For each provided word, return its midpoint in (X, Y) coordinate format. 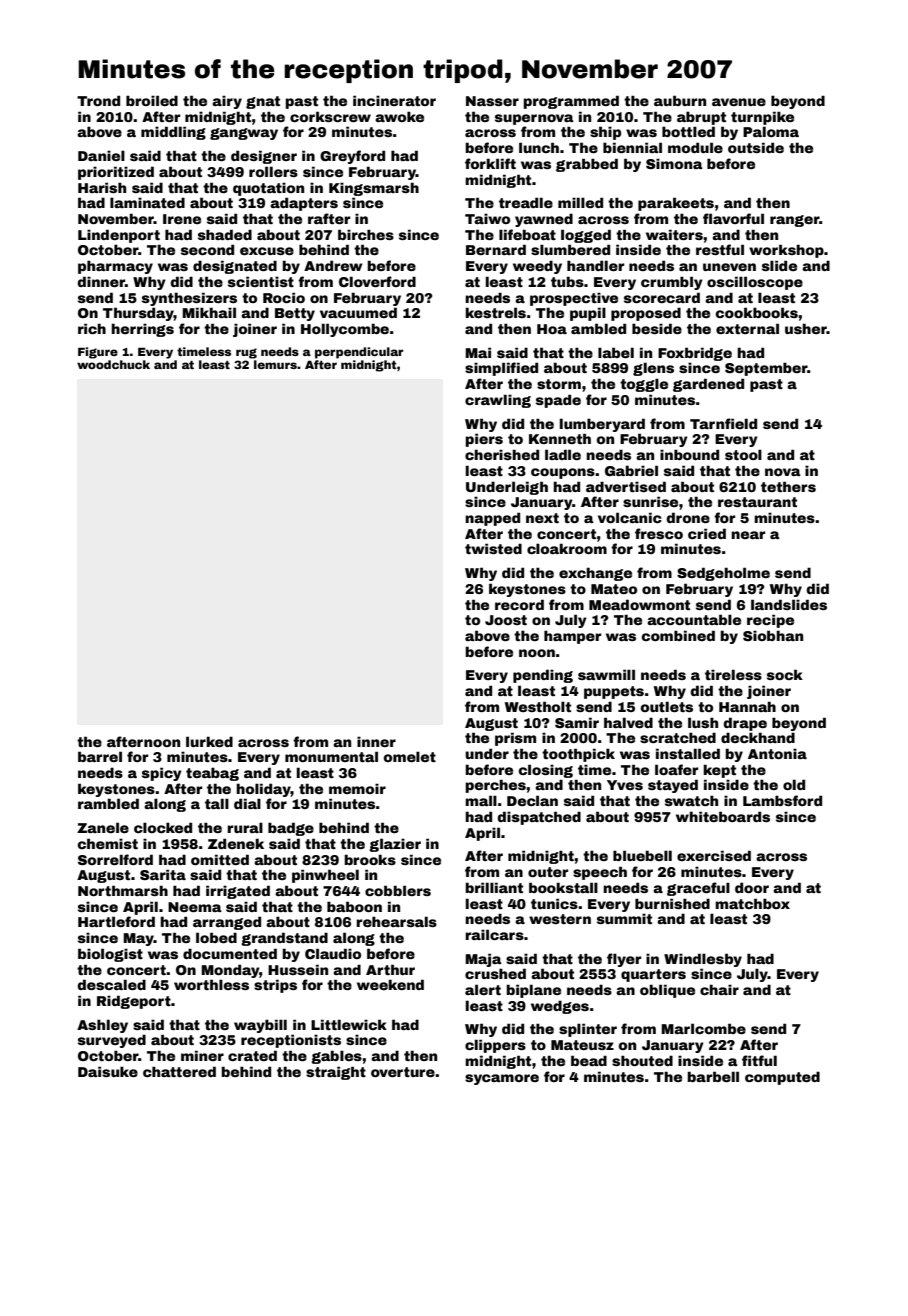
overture (403, 1072)
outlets (667, 706)
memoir (357, 788)
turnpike (762, 118)
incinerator (394, 100)
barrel (100, 756)
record (519, 604)
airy (227, 102)
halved (628, 722)
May (138, 939)
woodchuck (113, 364)
